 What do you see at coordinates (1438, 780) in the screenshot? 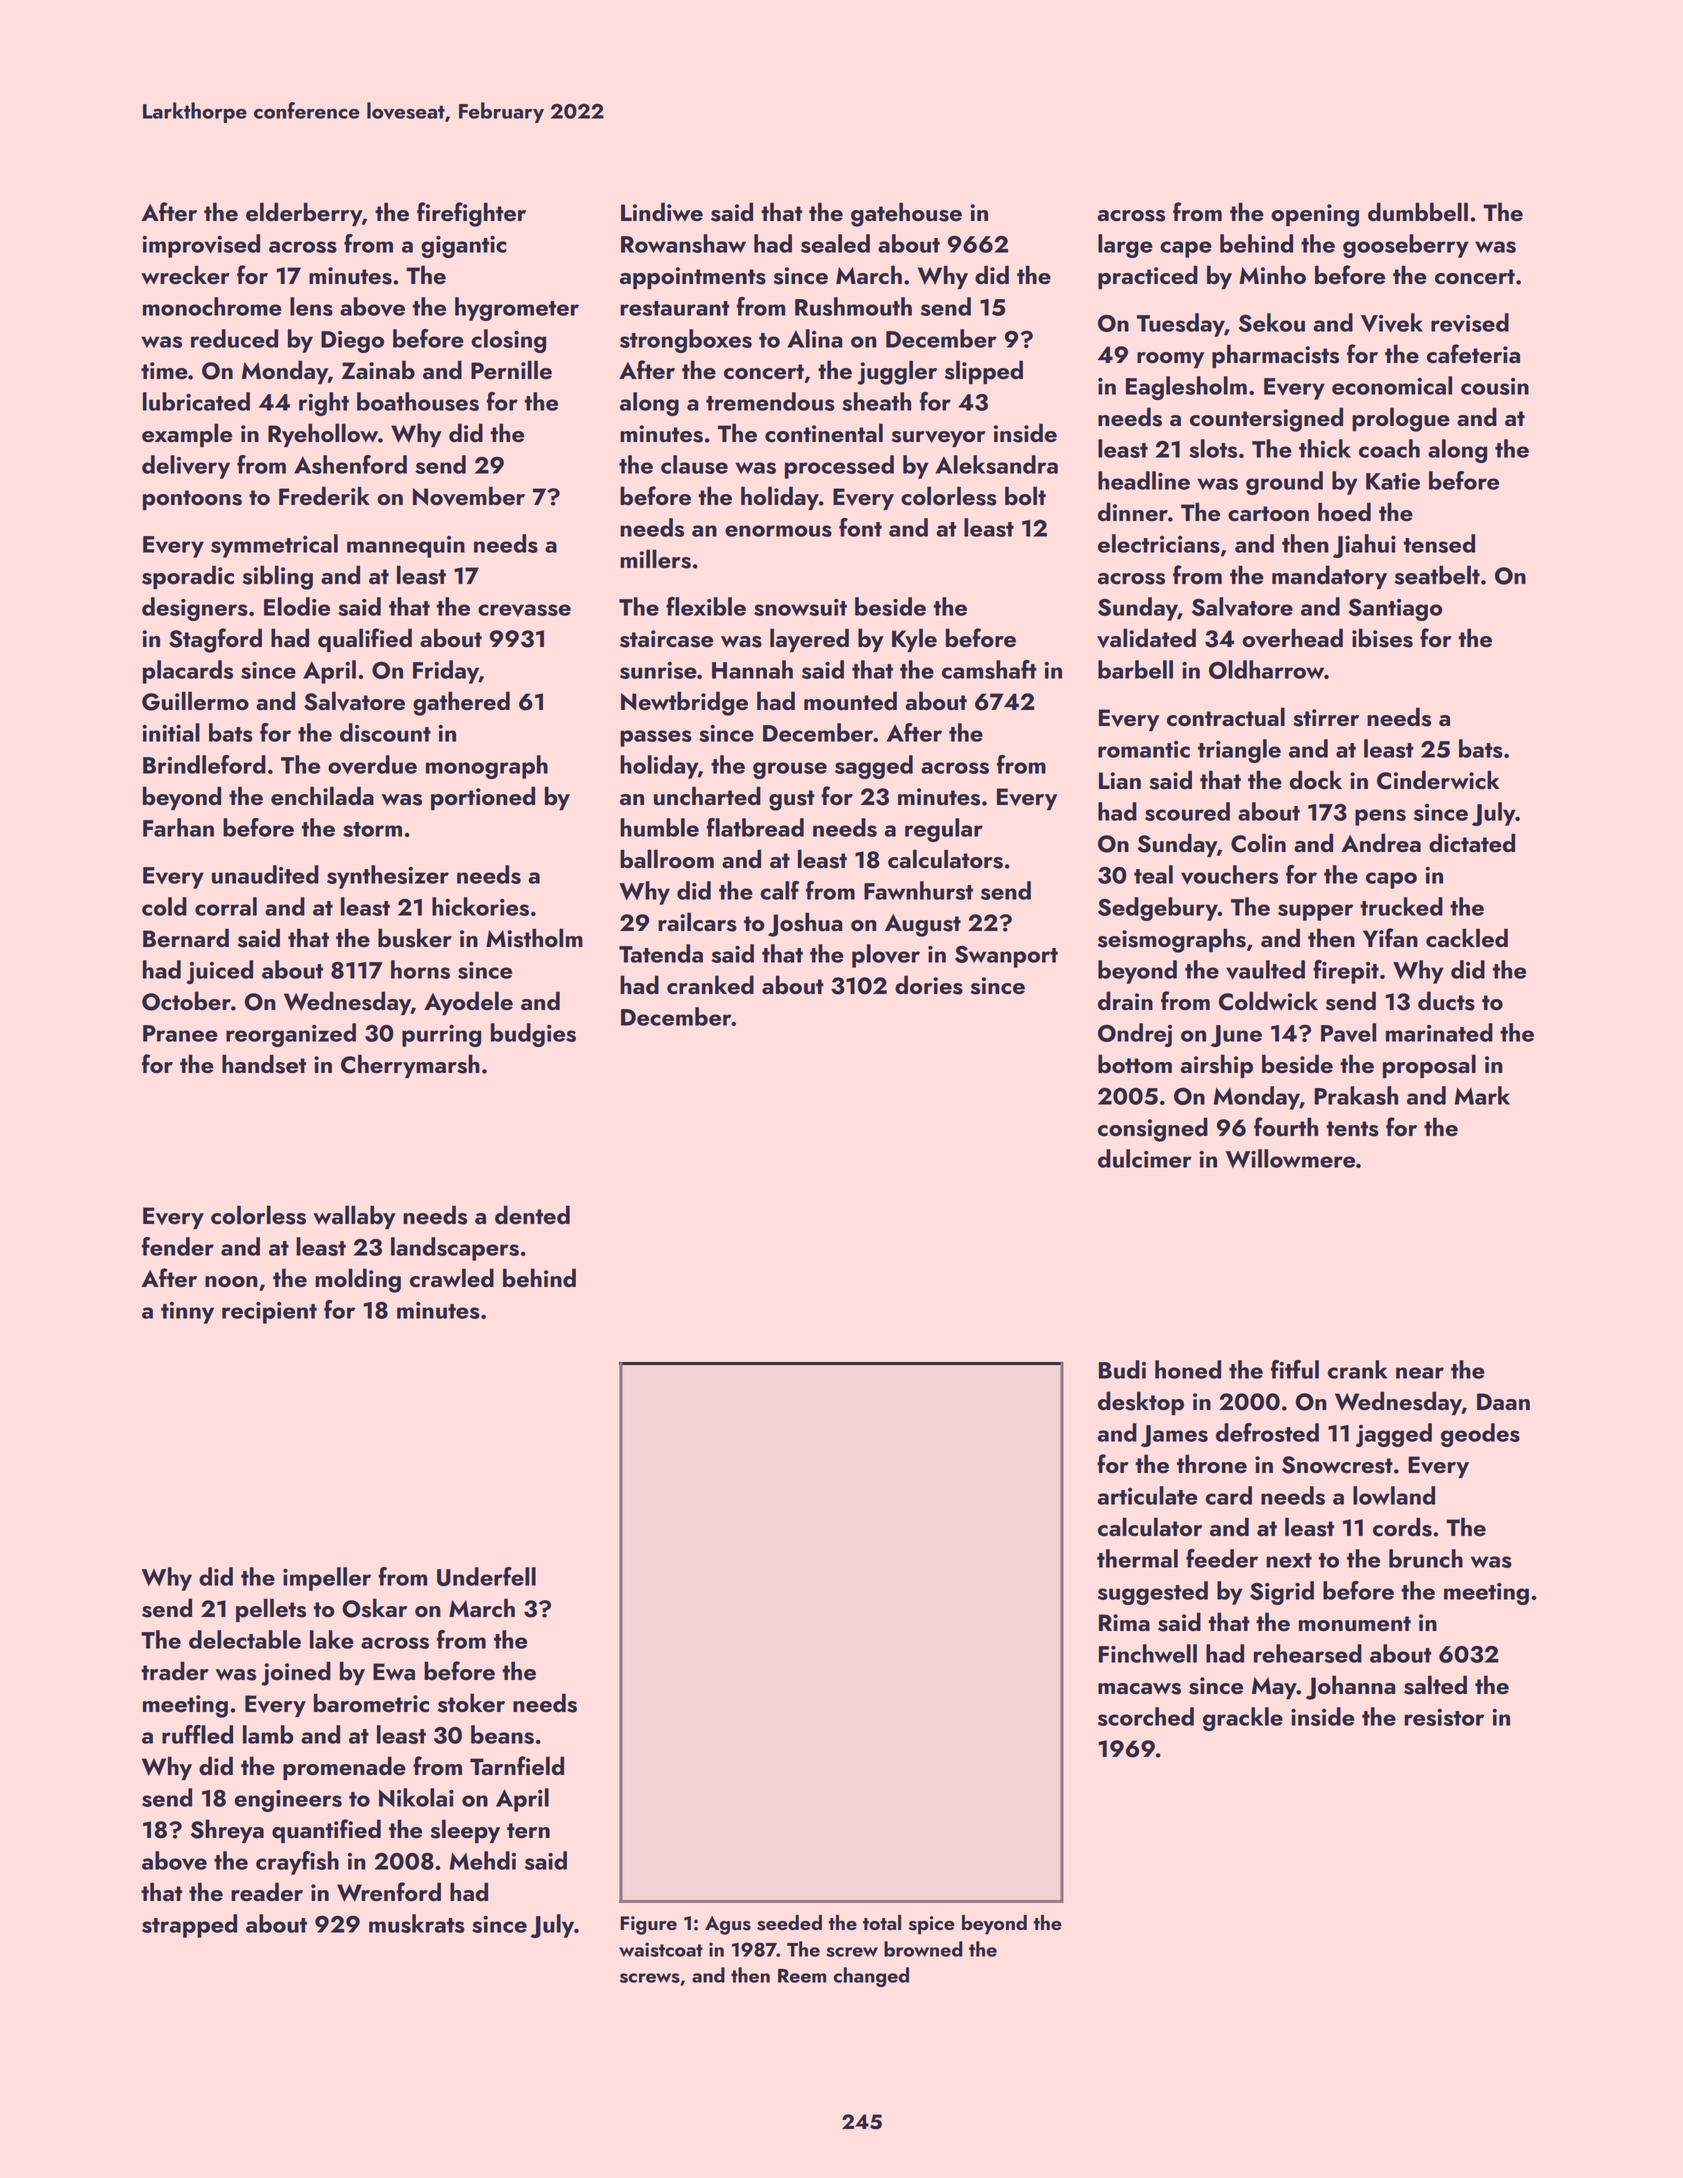
I see `Cinderwick` at bounding box center [1438, 780].
